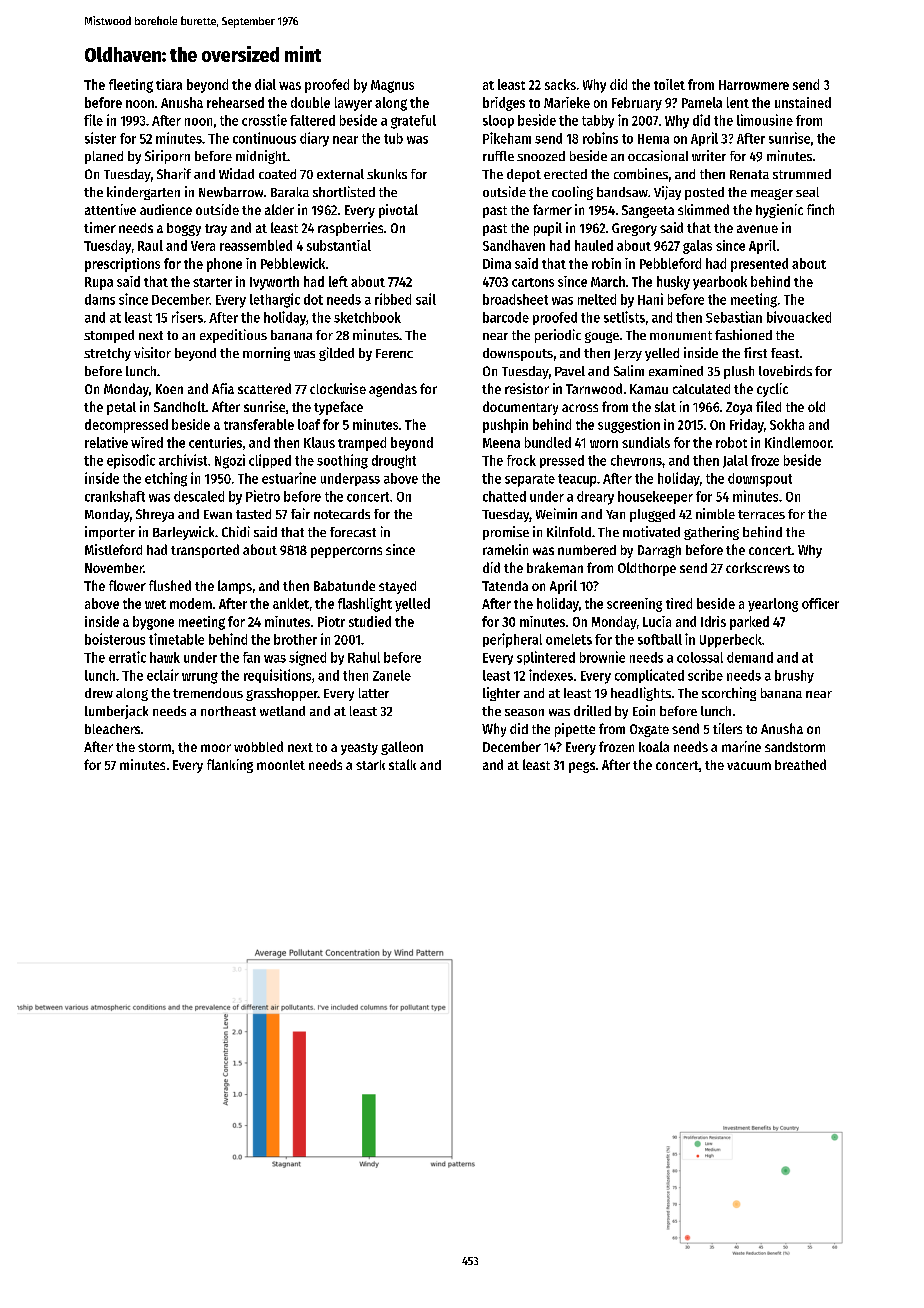 The width and height of the screenshot is (924, 1308). I want to click on tiara, so click(169, 84).
